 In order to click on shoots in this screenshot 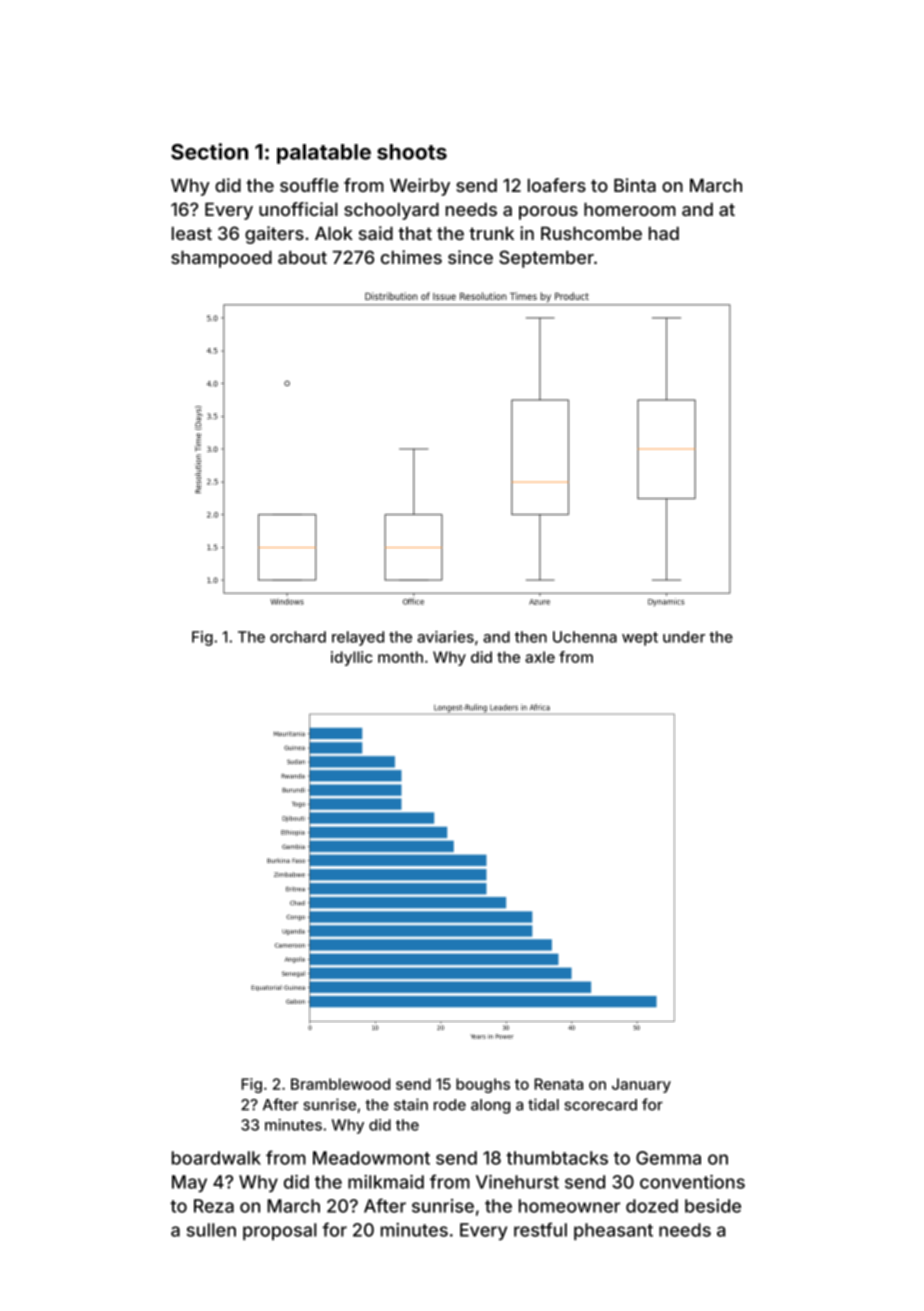, I will do `click(412, 152)`.
